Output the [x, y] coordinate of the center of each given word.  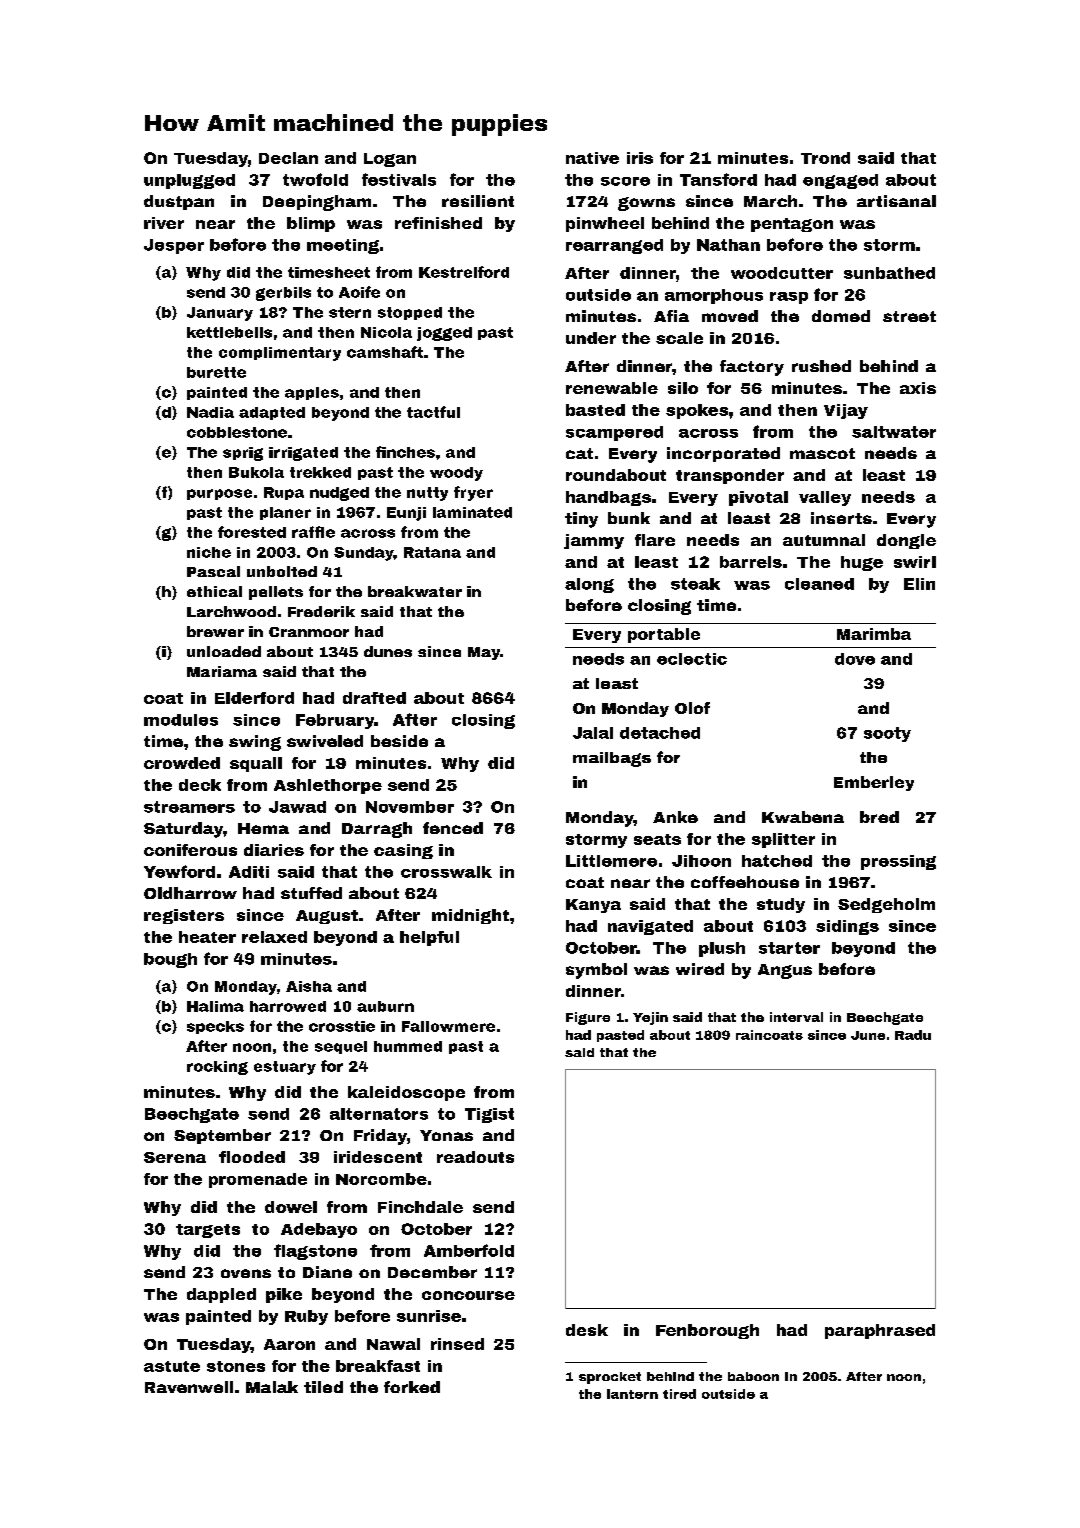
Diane [327, 1272]
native [592, 158]
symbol [596, 971]
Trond [825, 158]
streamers [189, 807]
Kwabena [803, 817]
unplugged [189, 181]
